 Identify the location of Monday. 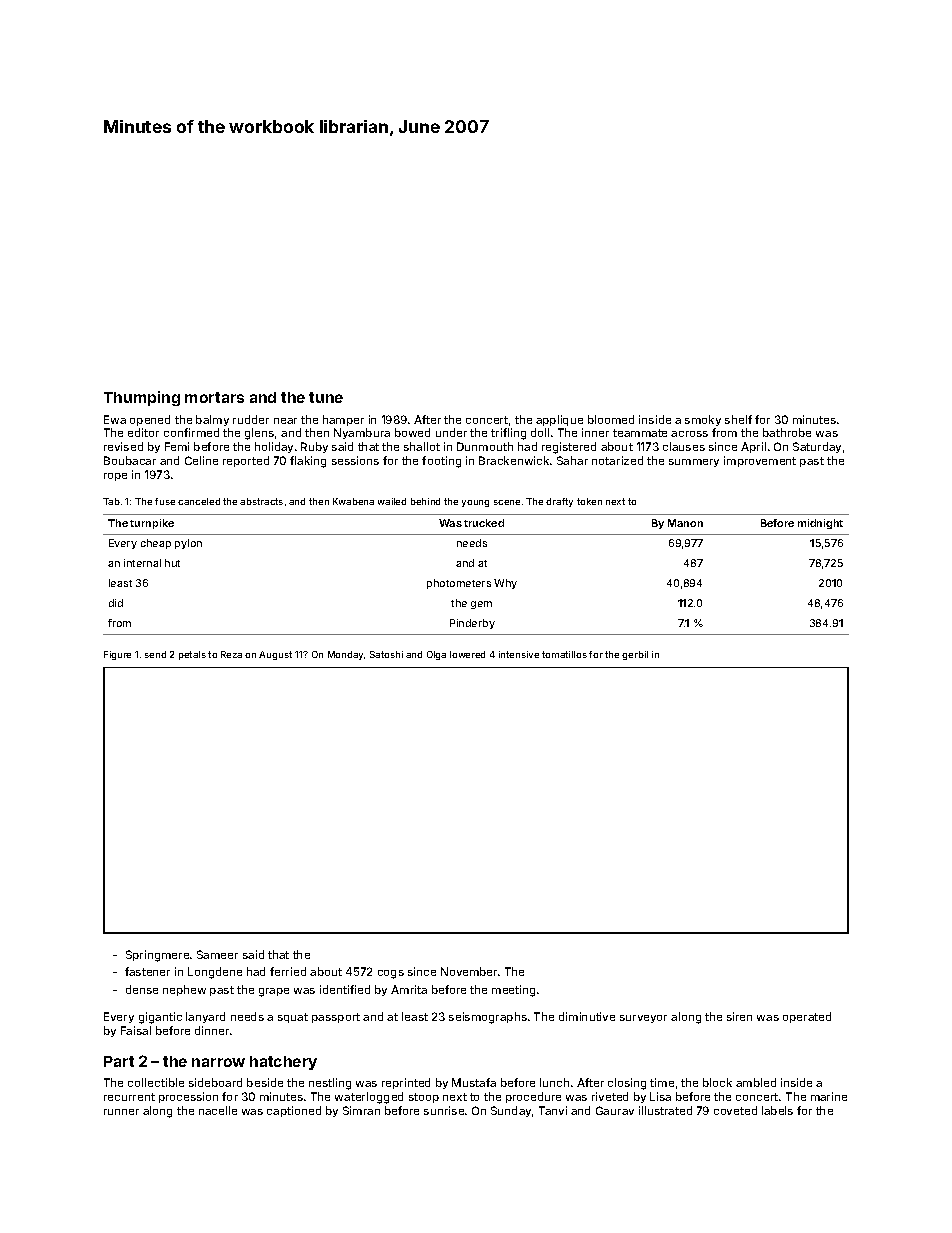
(345, 655).
